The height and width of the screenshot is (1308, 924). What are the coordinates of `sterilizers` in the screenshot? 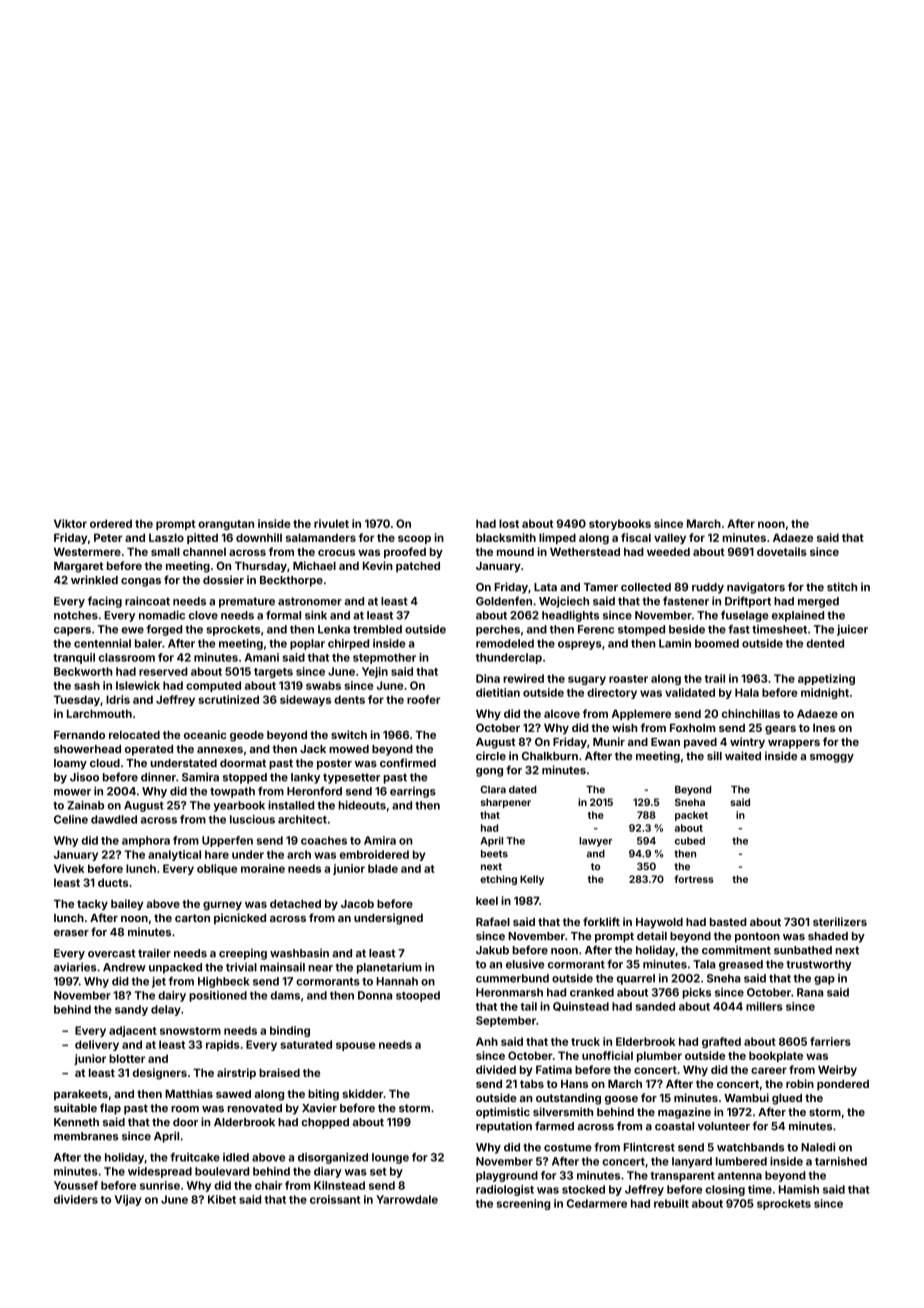 It's located at (840, 921).
